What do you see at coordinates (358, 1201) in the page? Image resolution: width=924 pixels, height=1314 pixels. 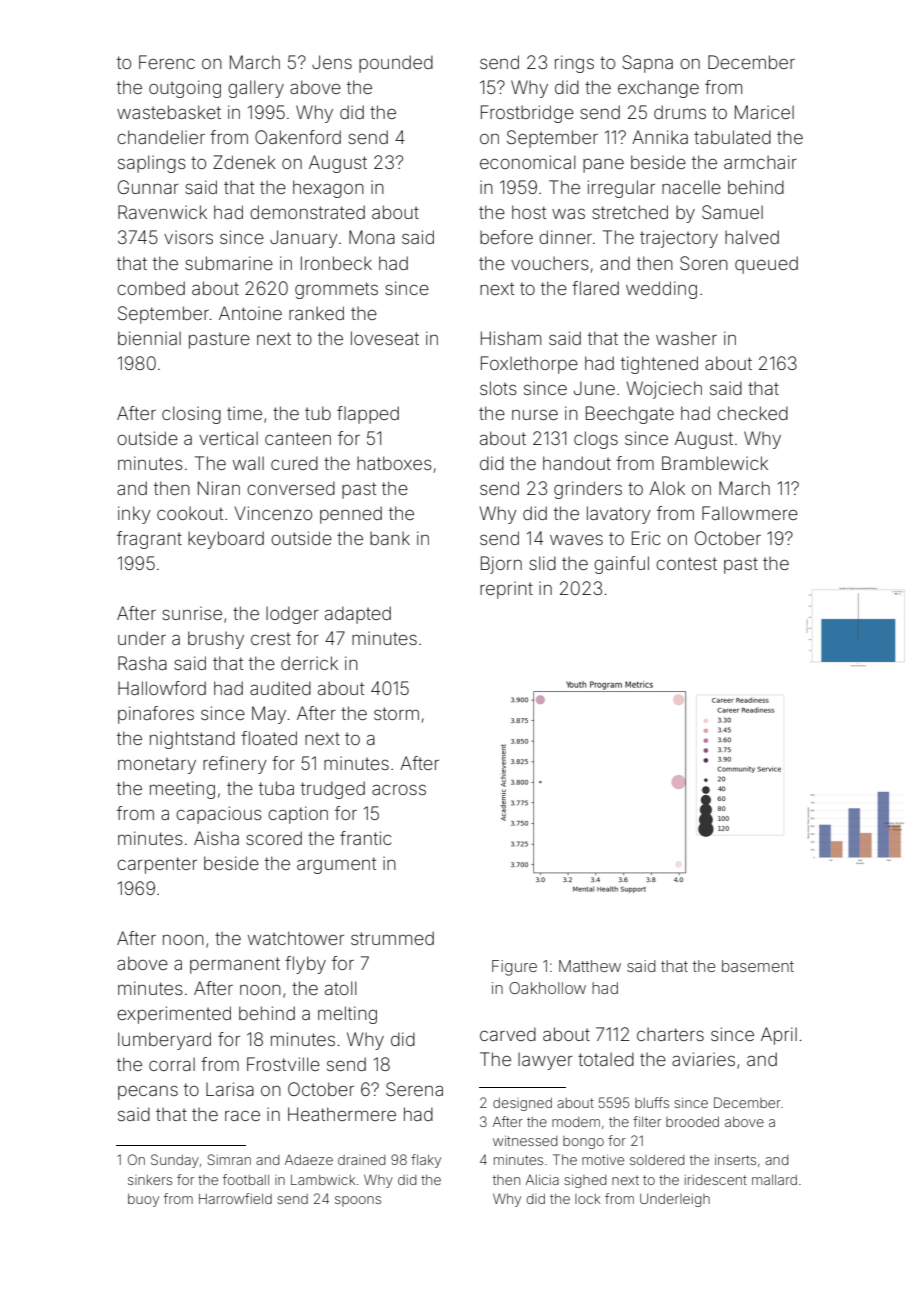 I see `spoons` at bounding box center [358, 1201].
